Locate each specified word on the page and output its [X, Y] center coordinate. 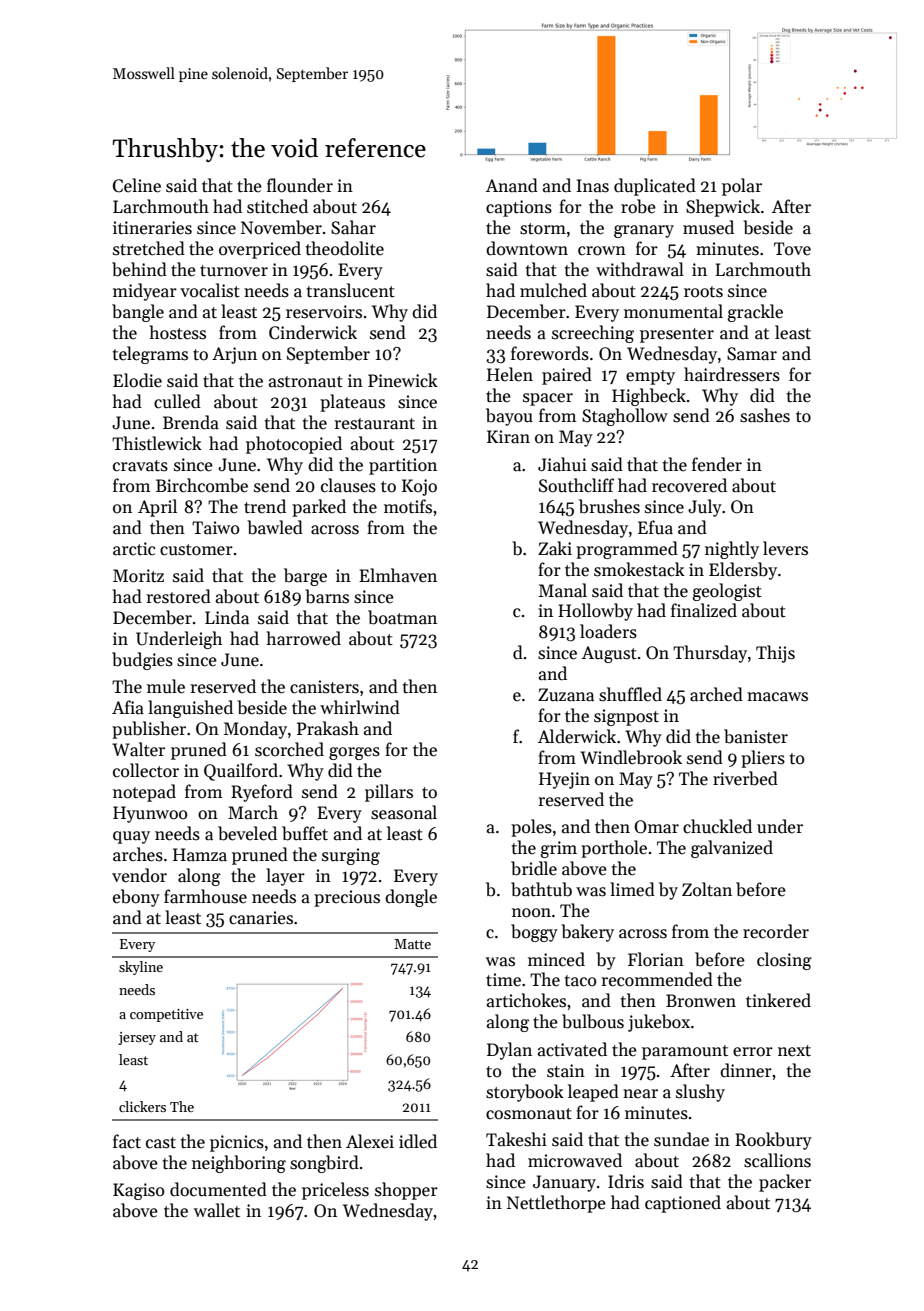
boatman [402, 617]
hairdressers [732, 374]
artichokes [526, 1000]
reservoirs [324, 312]
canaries [261, 918]
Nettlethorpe [556, 1204]
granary [644, 231]
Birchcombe [202, 485]
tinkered [778, 1000]
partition [403, 466]
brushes [609, 506]
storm [543, 229]
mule [166, 686]
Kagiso [138, 1191]
